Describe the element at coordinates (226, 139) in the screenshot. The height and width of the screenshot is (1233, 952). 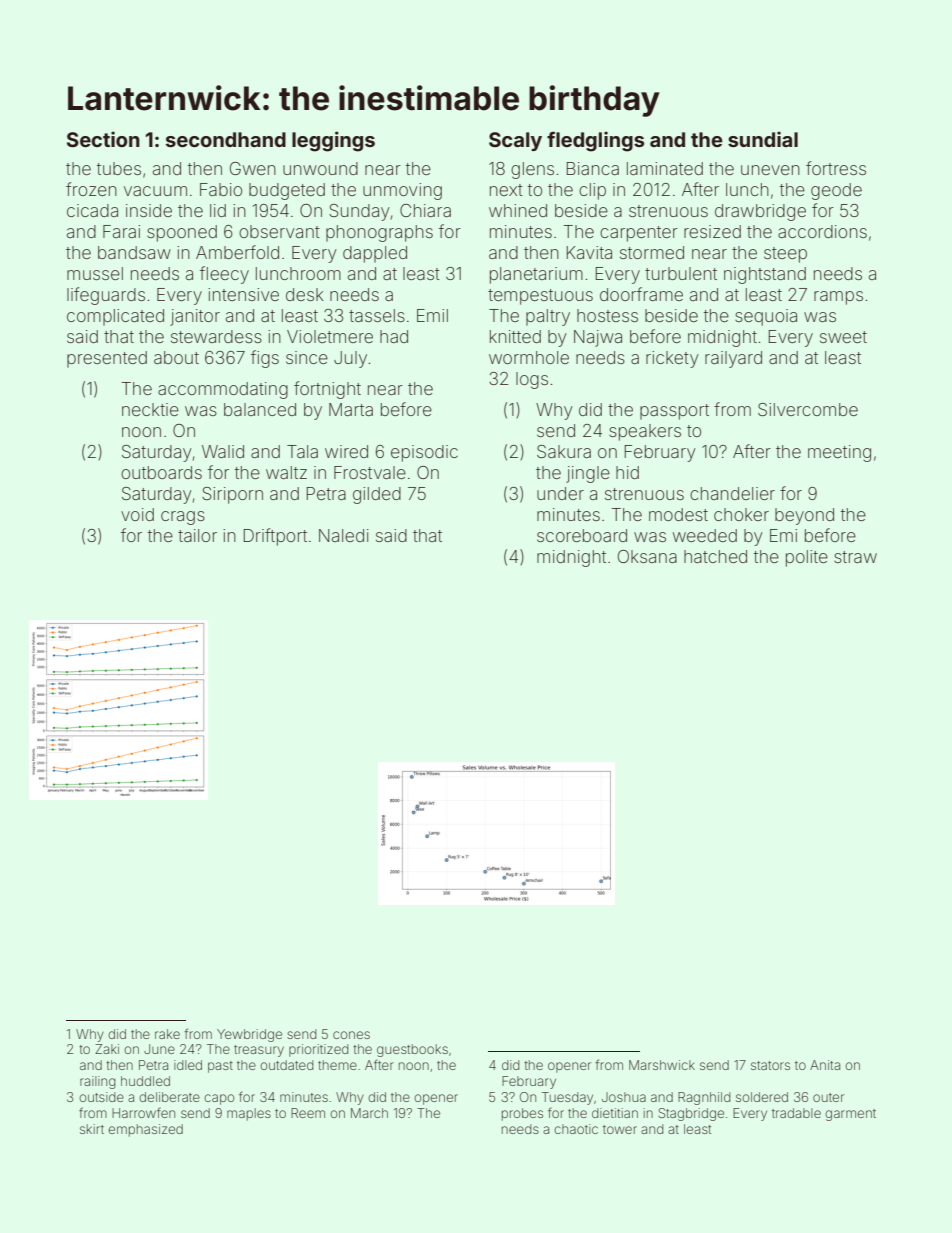
I see `secondhand` at that location.
